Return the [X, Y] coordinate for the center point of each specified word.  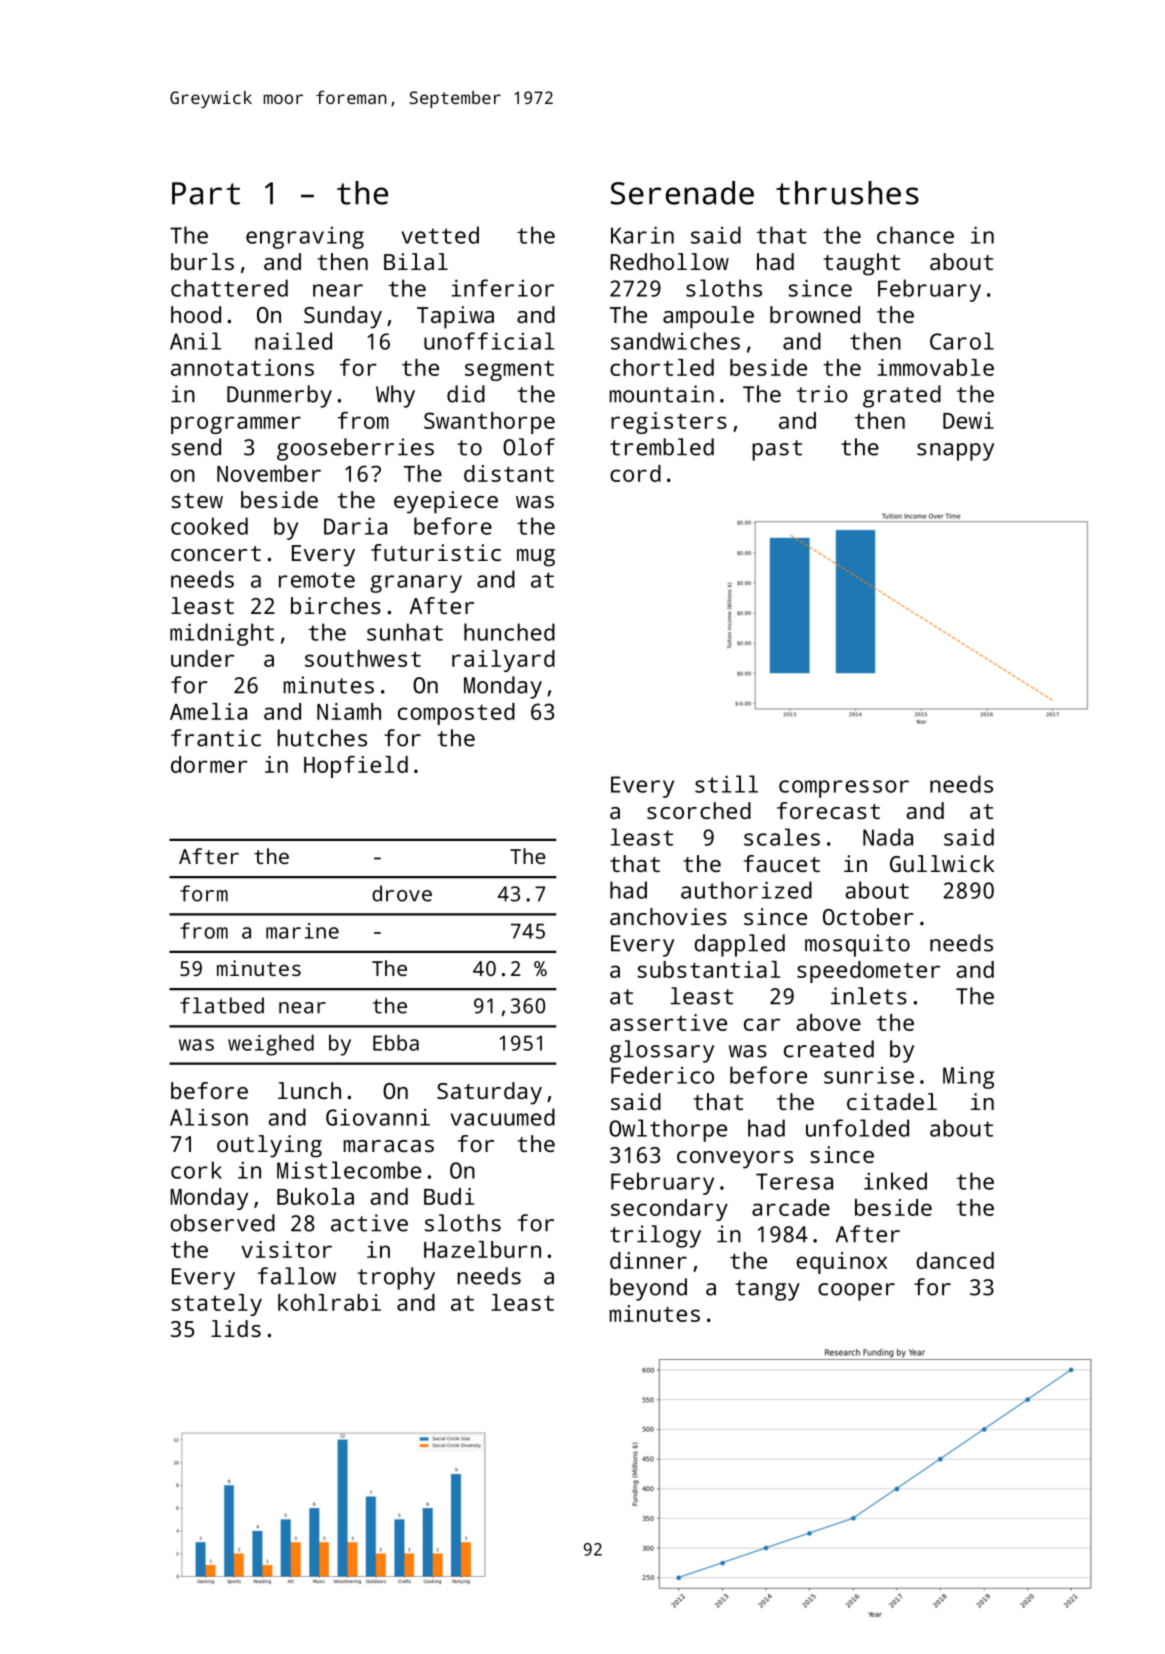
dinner [648, 1260]
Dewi [968, 420]
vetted [440, 235]
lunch [309, 1090]
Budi [449, 1196]
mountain [661, 394]
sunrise [869, 1075]
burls [202, 261]
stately [216, 1305]
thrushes [847, 193]
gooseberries [355, 449]
